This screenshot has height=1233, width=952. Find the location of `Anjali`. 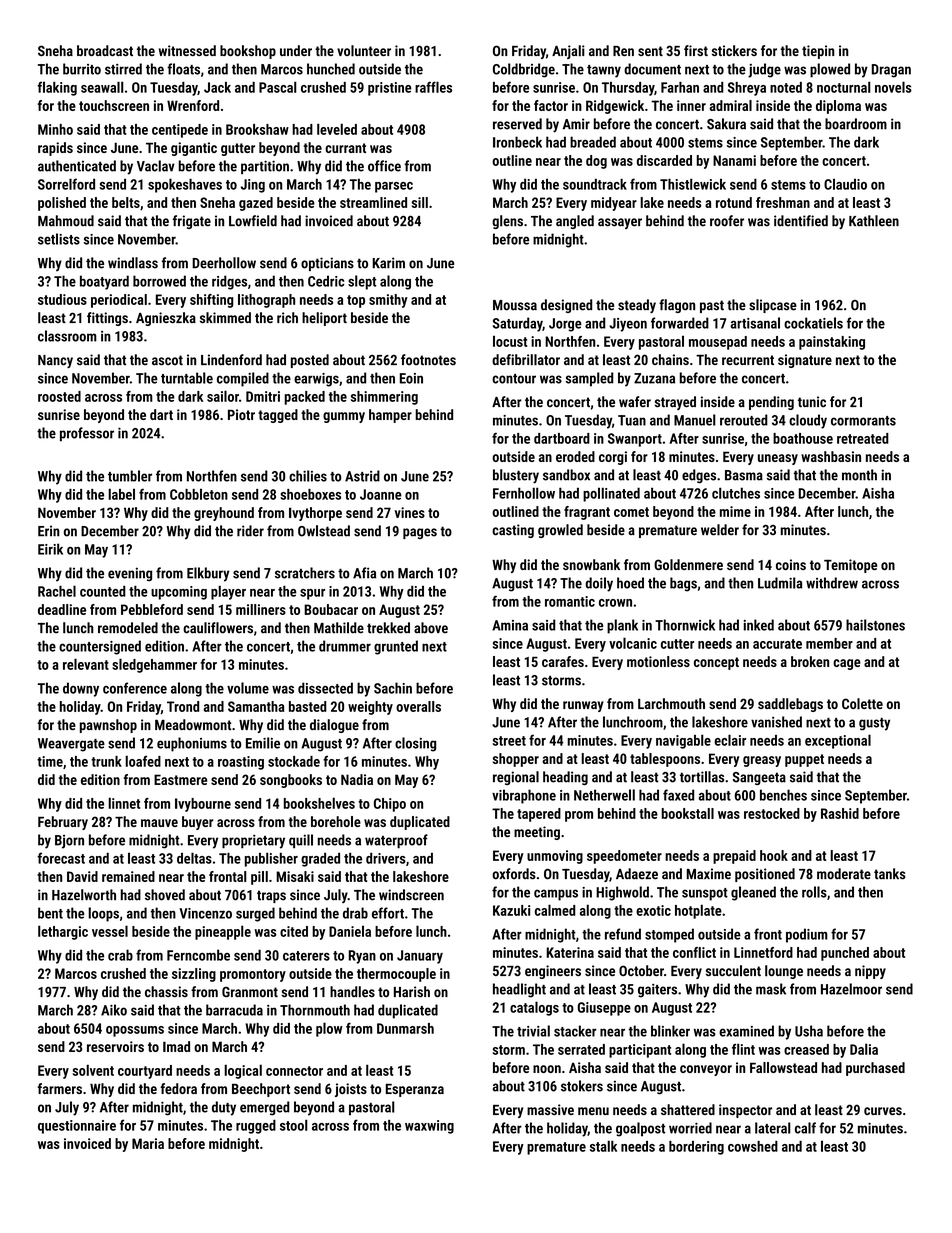

Anjali is located at coordinates (568, 52).
